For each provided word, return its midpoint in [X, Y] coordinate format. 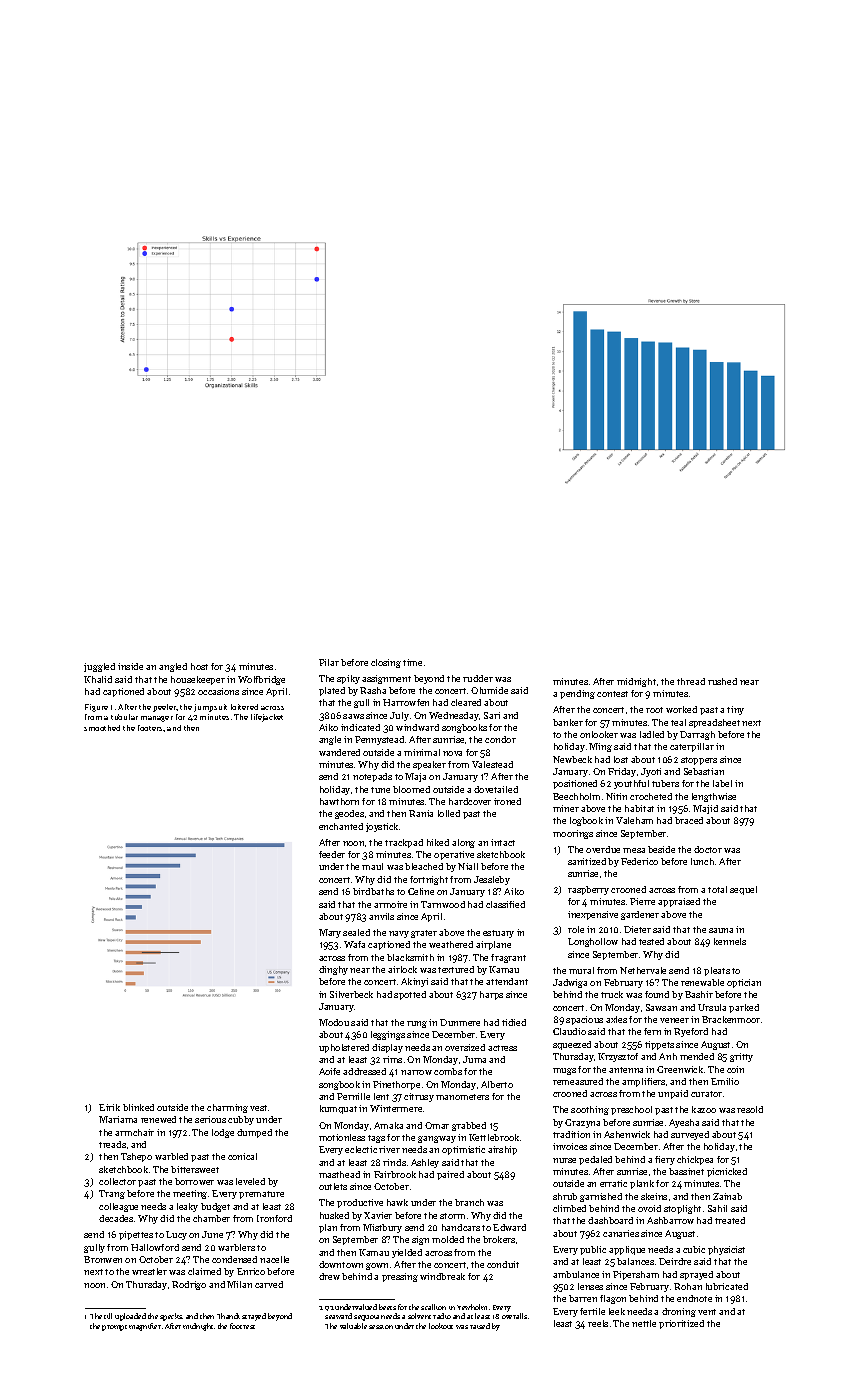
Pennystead [379, 740]
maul [372, 866]
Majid [705, 809]
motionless [342, 1137]
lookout [441, 1326]
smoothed [102, 728]
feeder [332, 854]
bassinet [686, 1171]
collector [117, 1181]
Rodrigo [189, 1285]
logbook [586, 821]
